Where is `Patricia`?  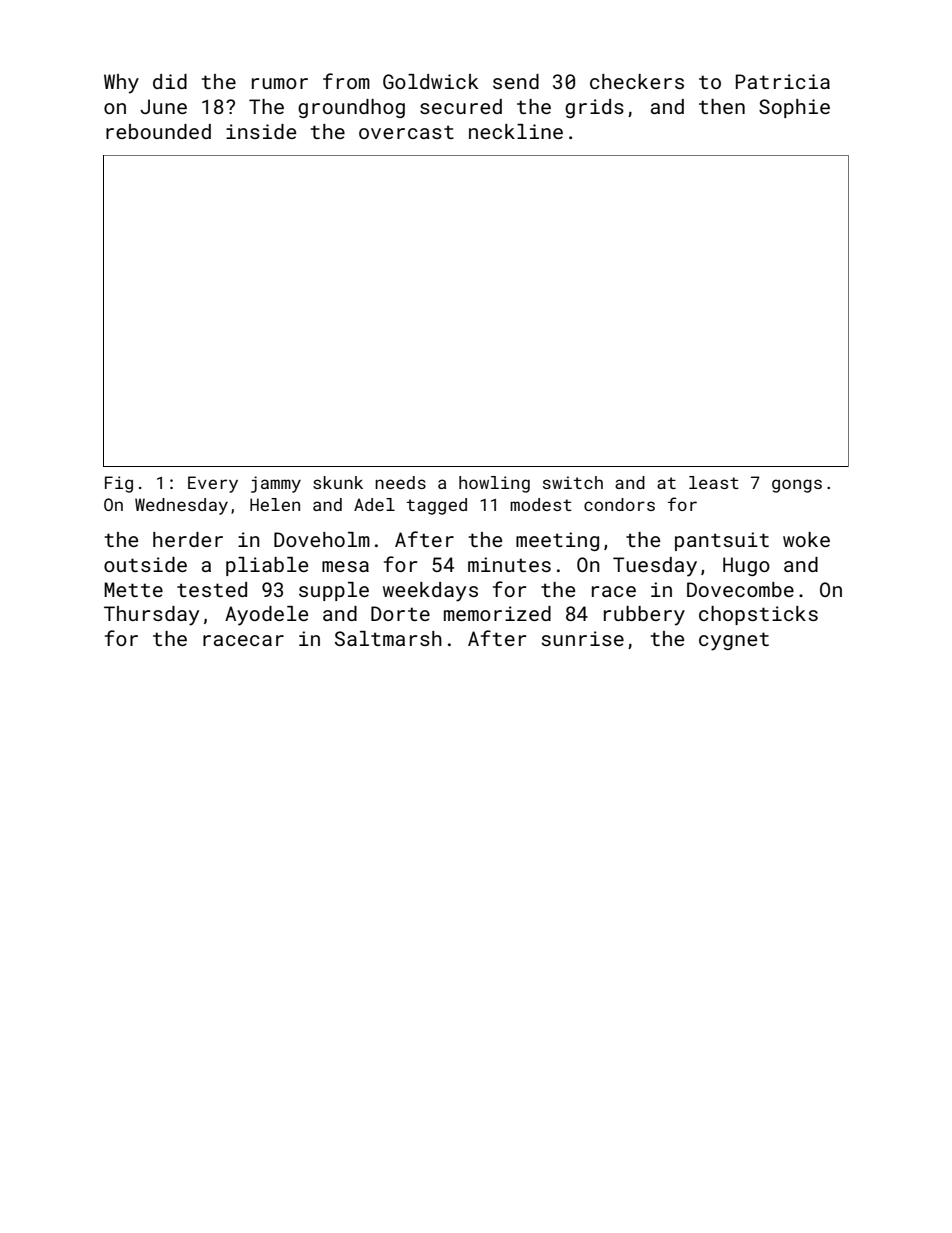
Patricia is located at coordinates (783, 81).
